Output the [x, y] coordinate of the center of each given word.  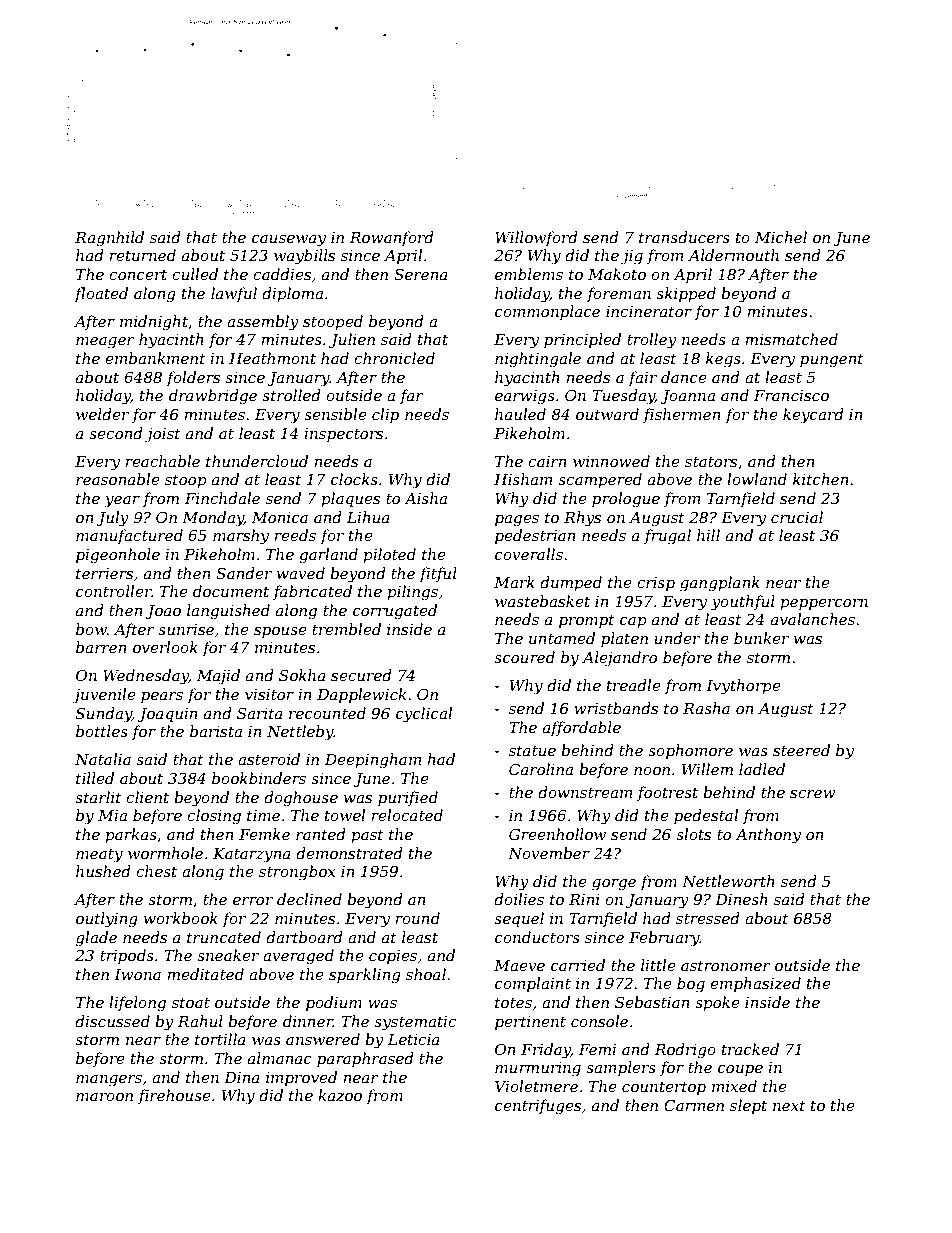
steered [801, 750]
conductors [537, 937]
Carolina [541, 769]
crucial [797, 517]
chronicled [394, 358]
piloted [389, 555]
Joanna [687, 397]
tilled [95, 778]
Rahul [200, 1021]
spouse [280, 632]
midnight [154, 323]
